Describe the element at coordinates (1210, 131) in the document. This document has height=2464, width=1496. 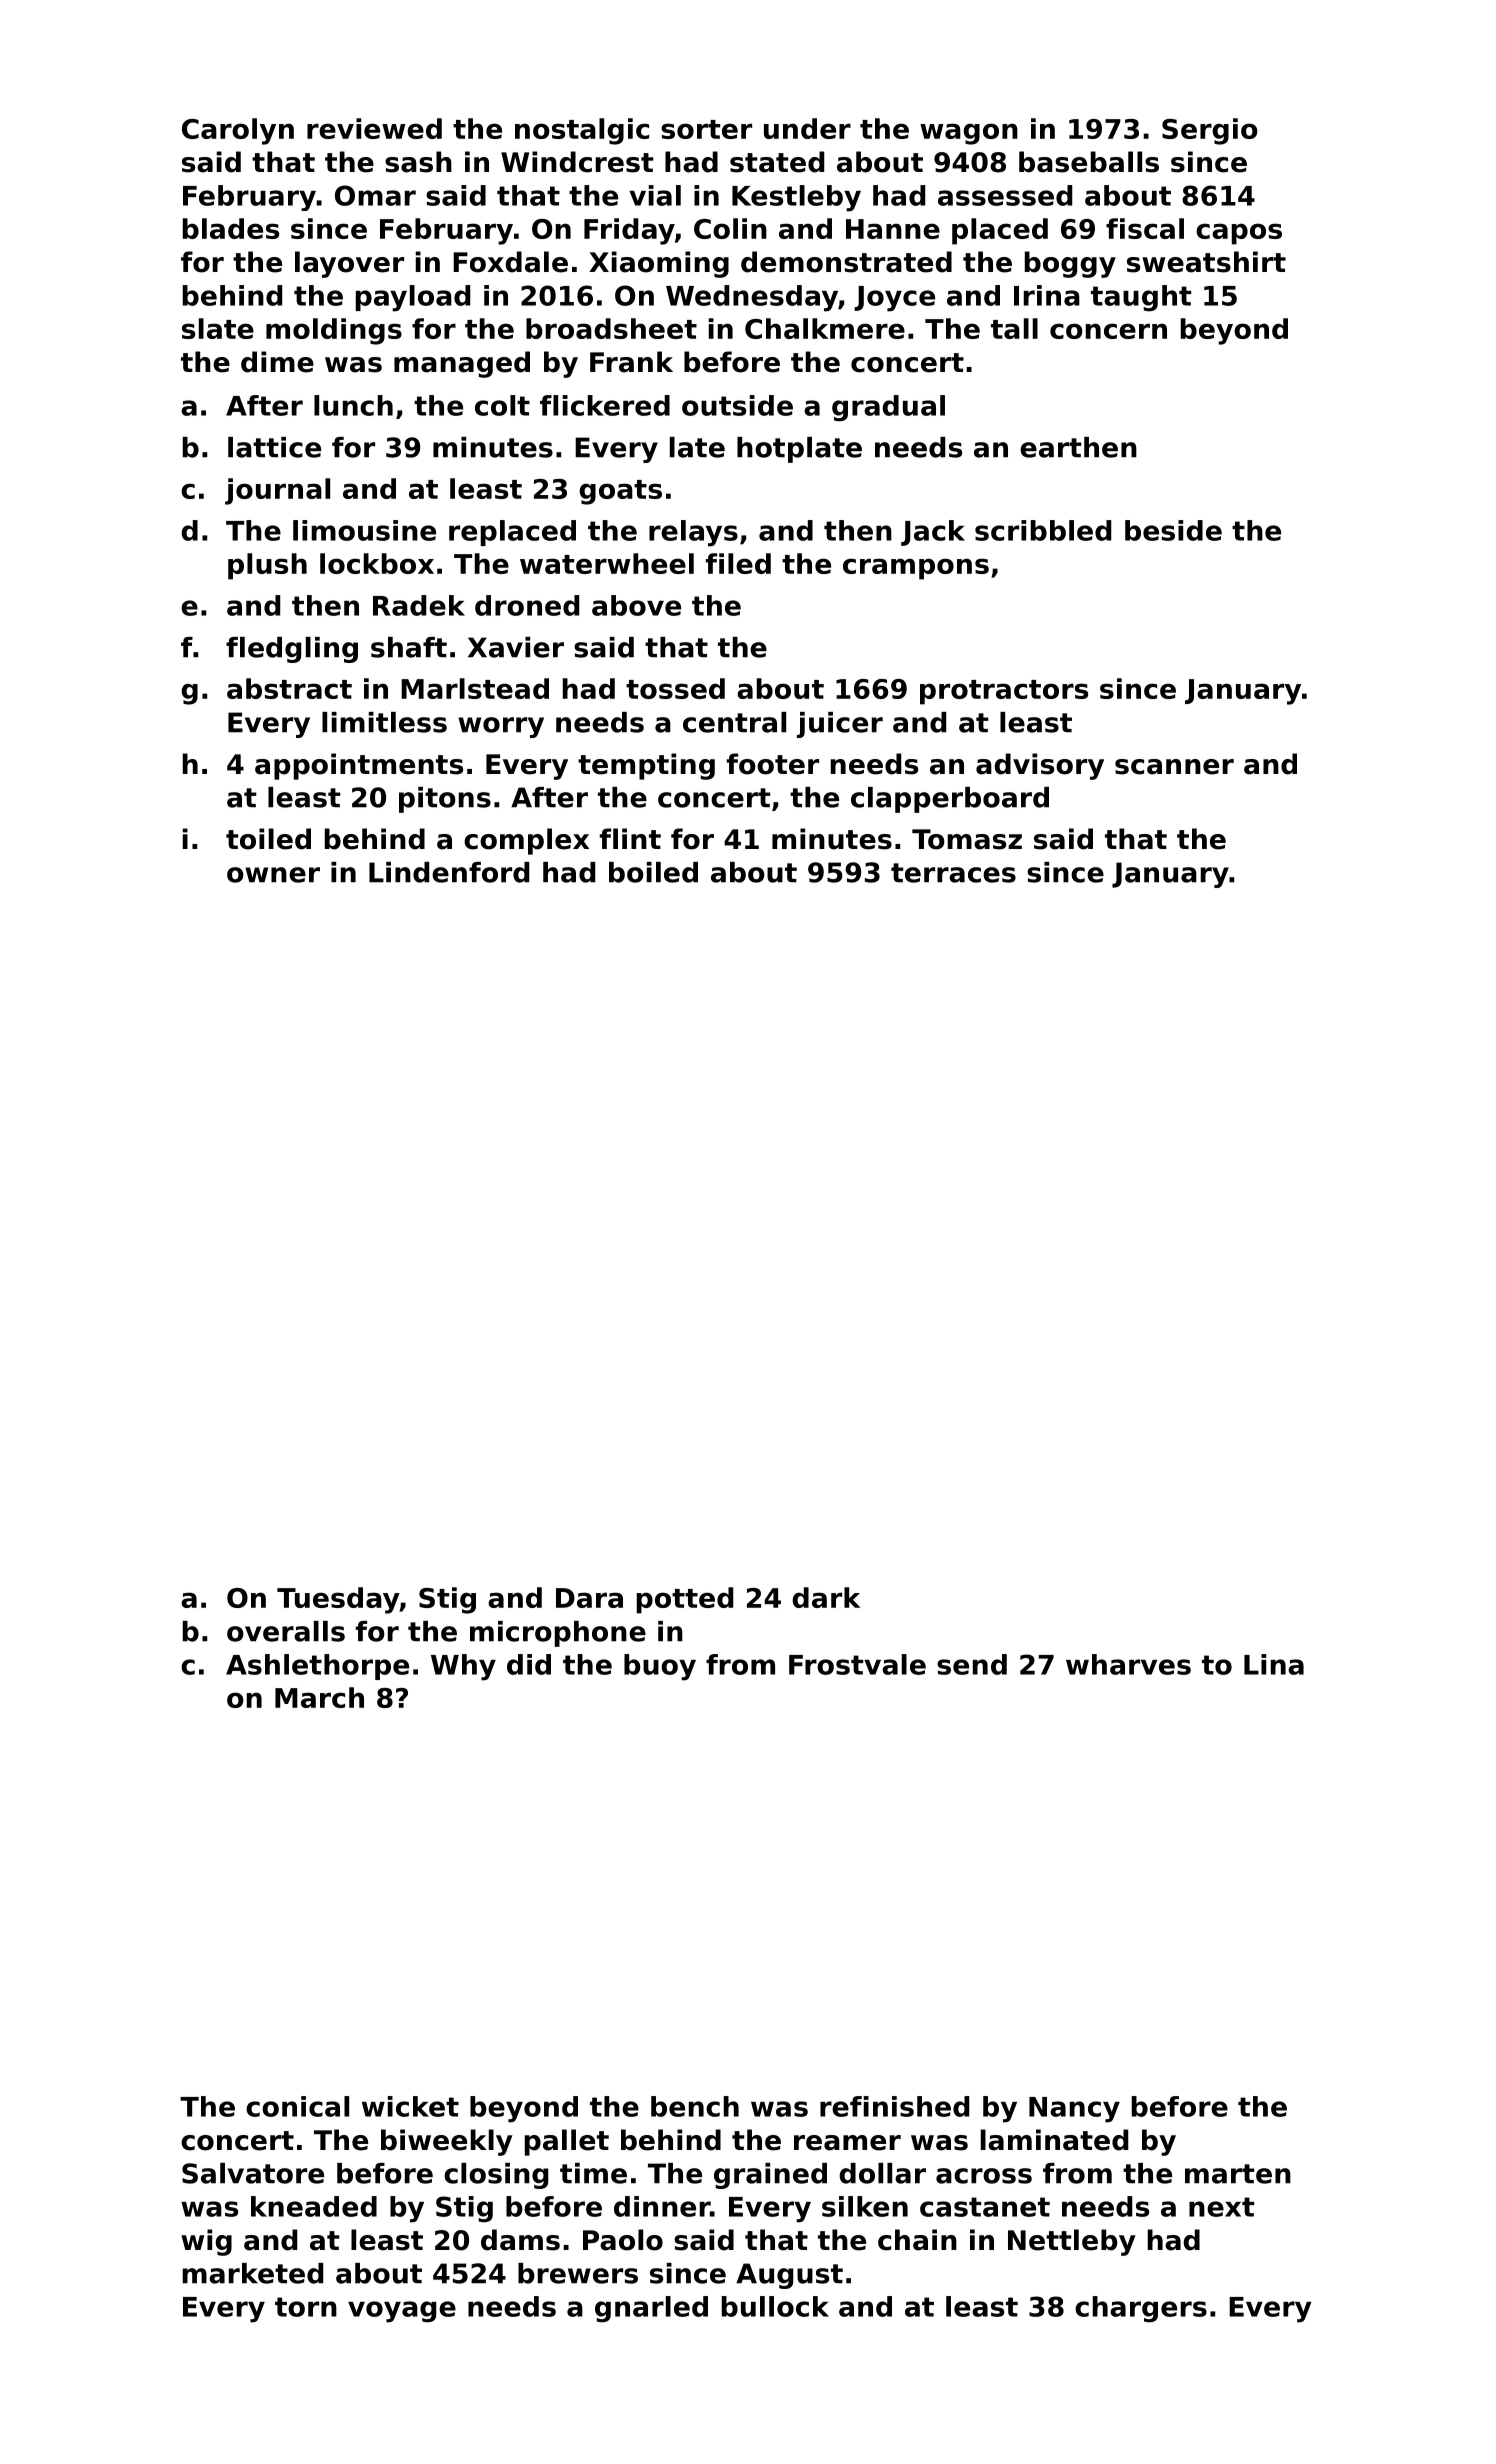
I see `Sergio` at that location.
